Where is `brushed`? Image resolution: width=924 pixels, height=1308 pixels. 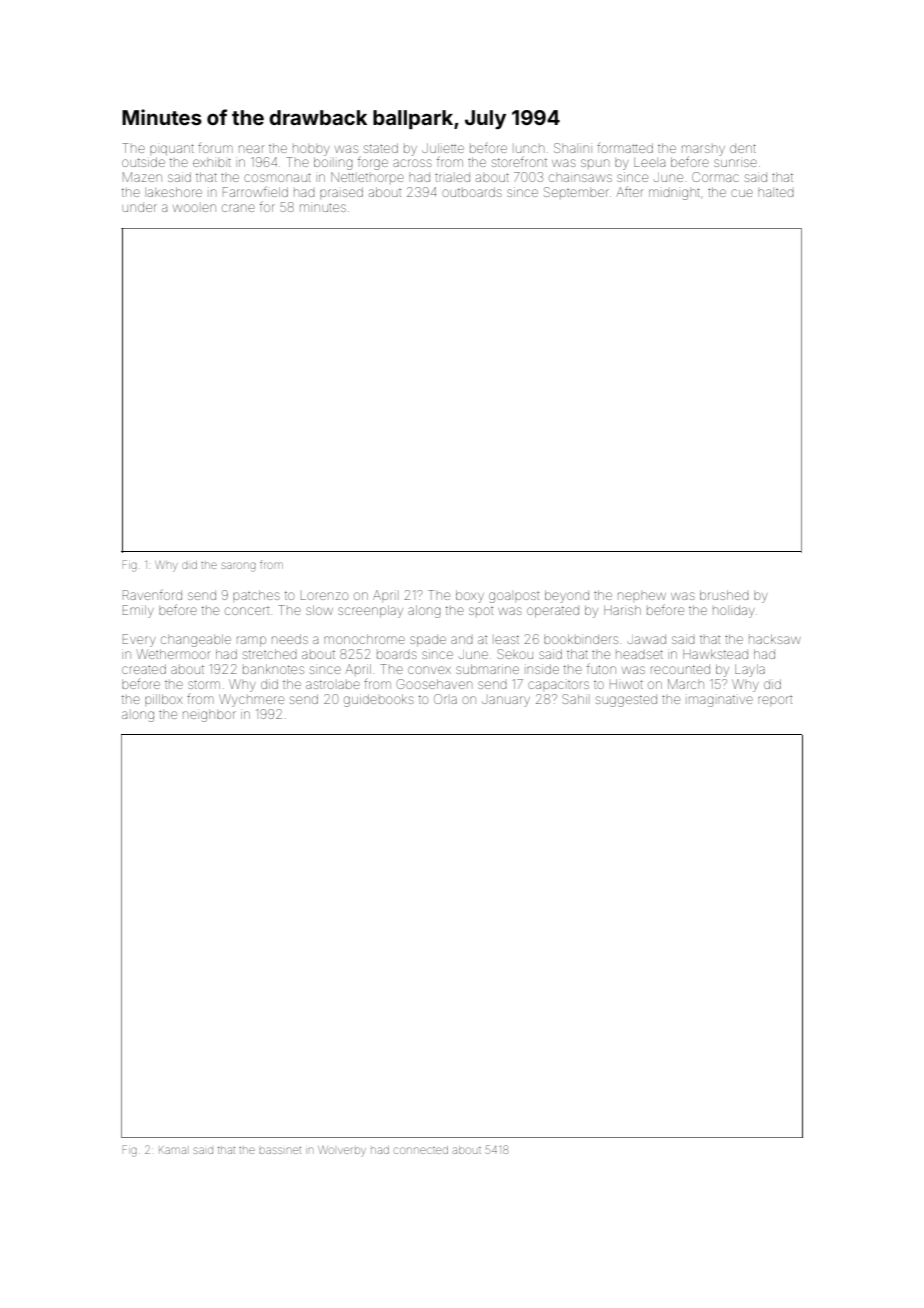 brushed is located at coordinates (724, 595).
